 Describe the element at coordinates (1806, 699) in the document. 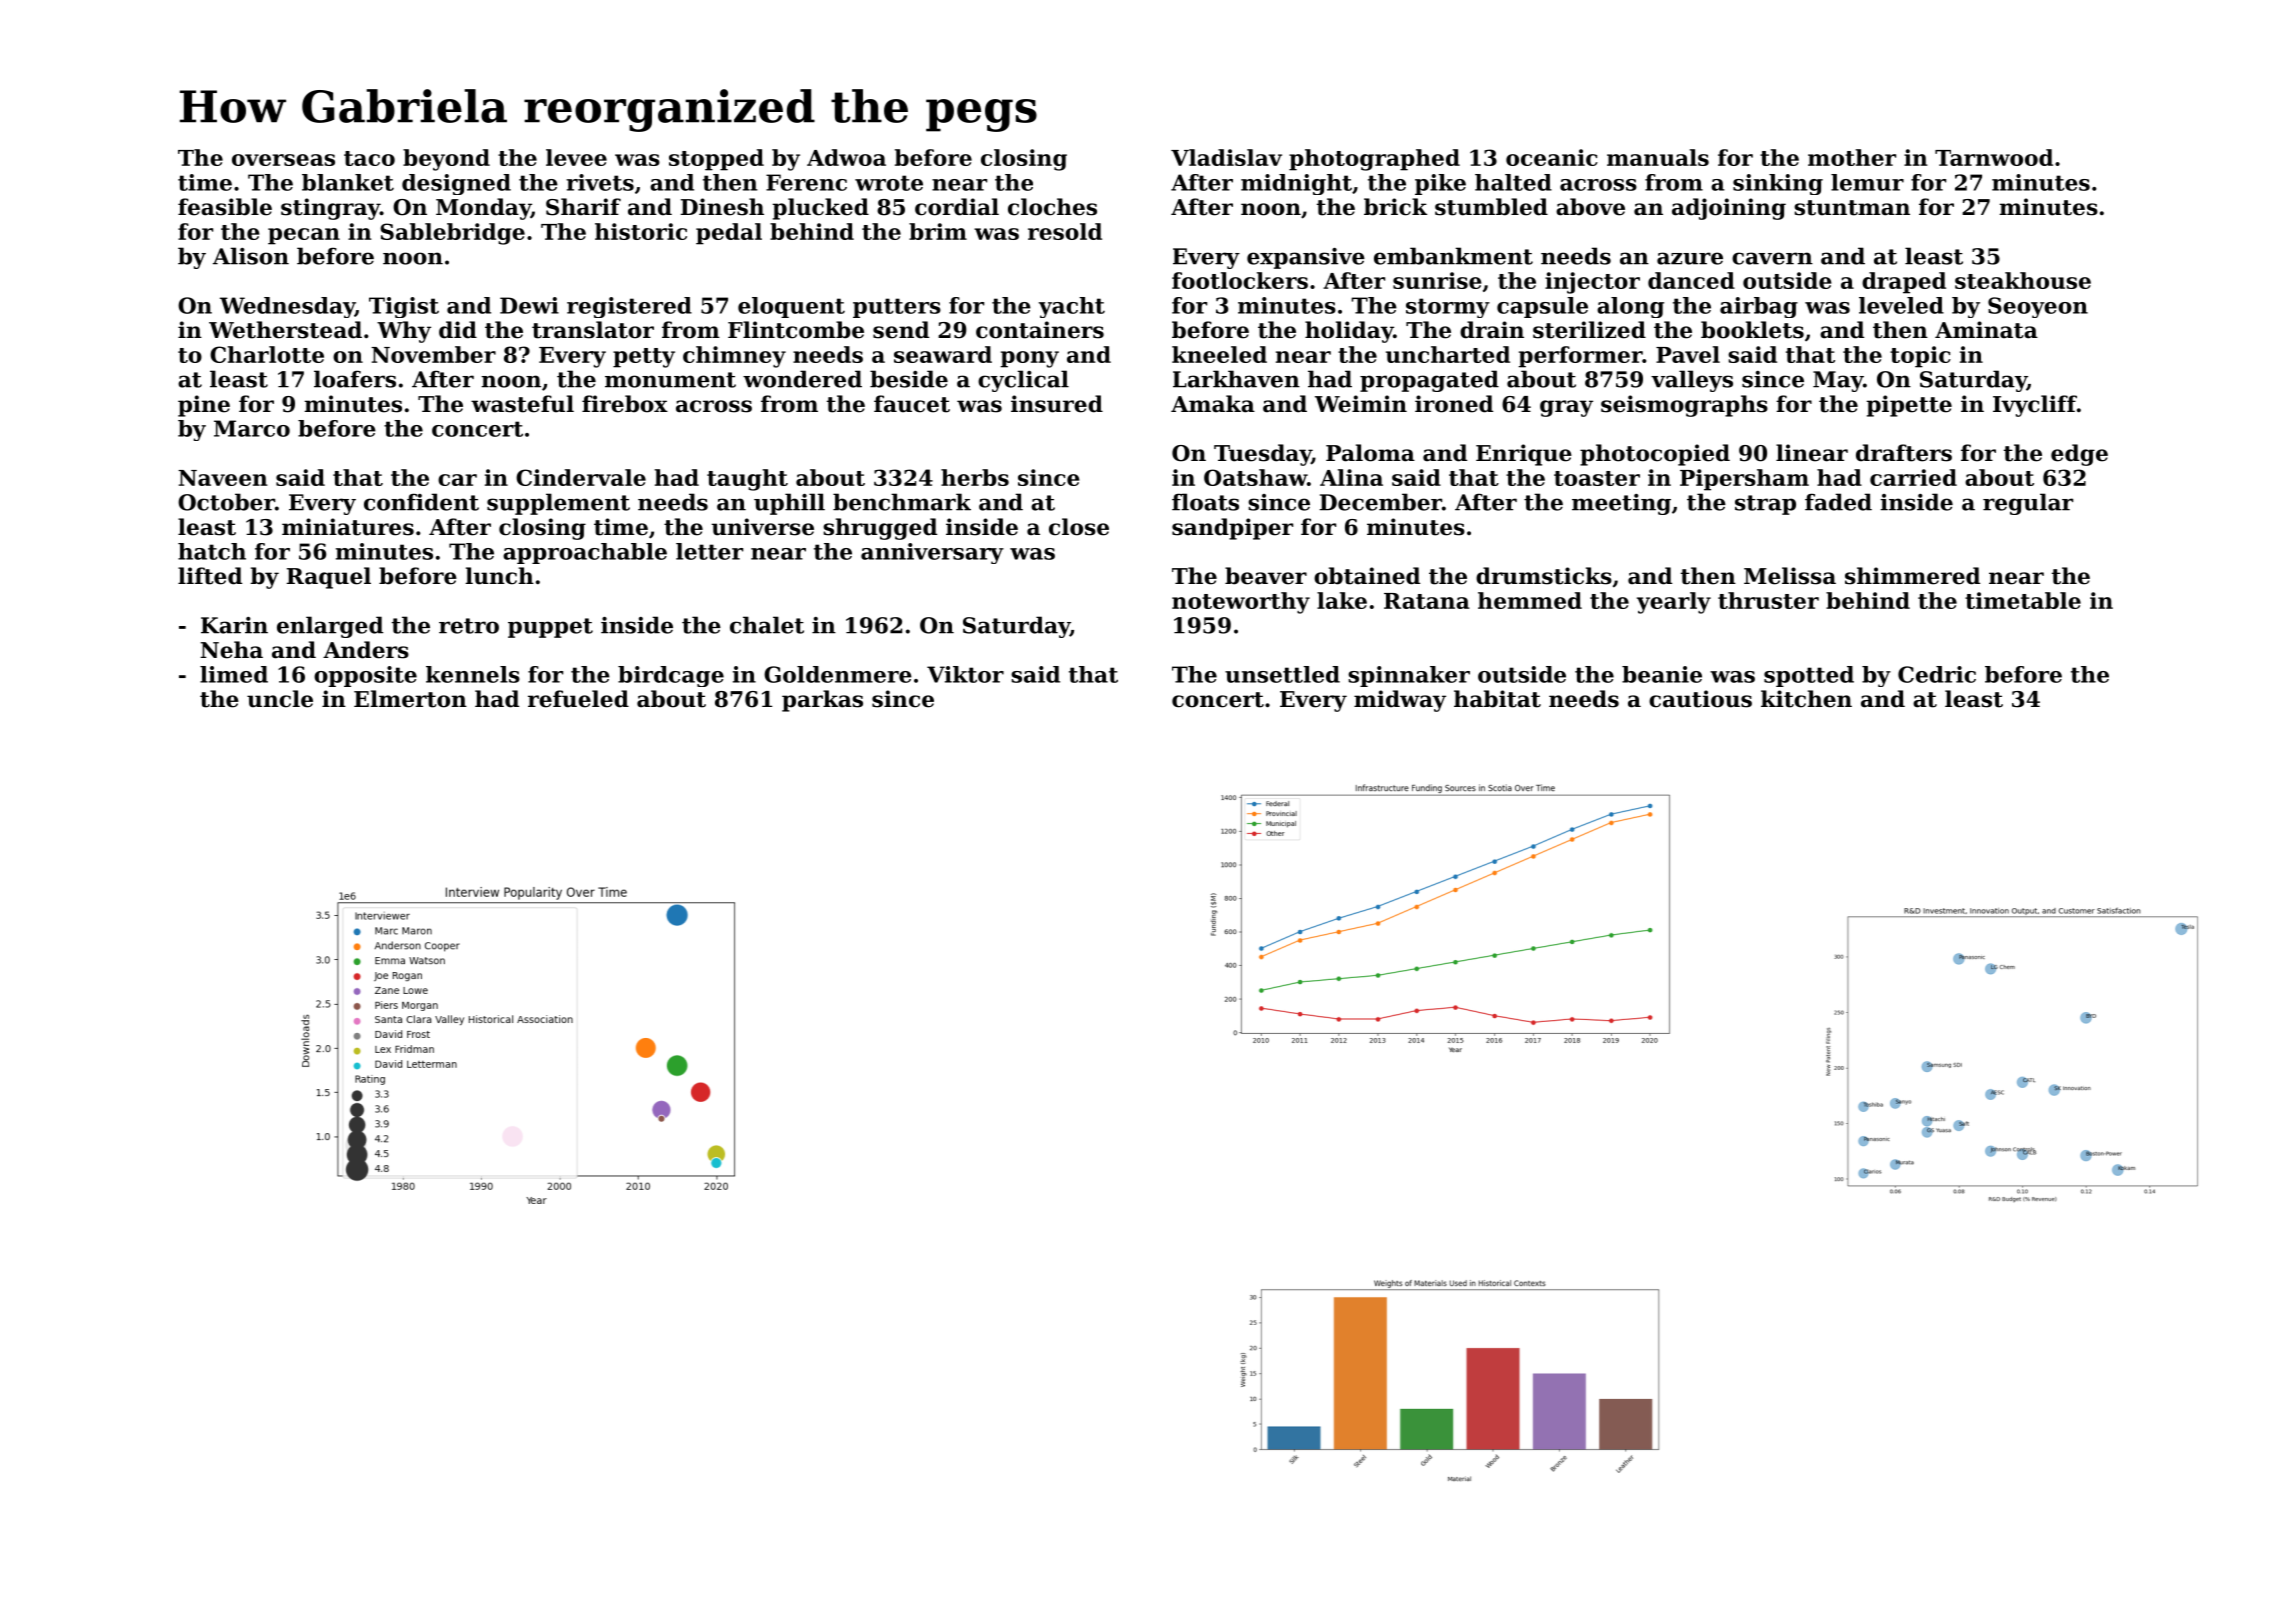

I see `kitchen` at that location.
